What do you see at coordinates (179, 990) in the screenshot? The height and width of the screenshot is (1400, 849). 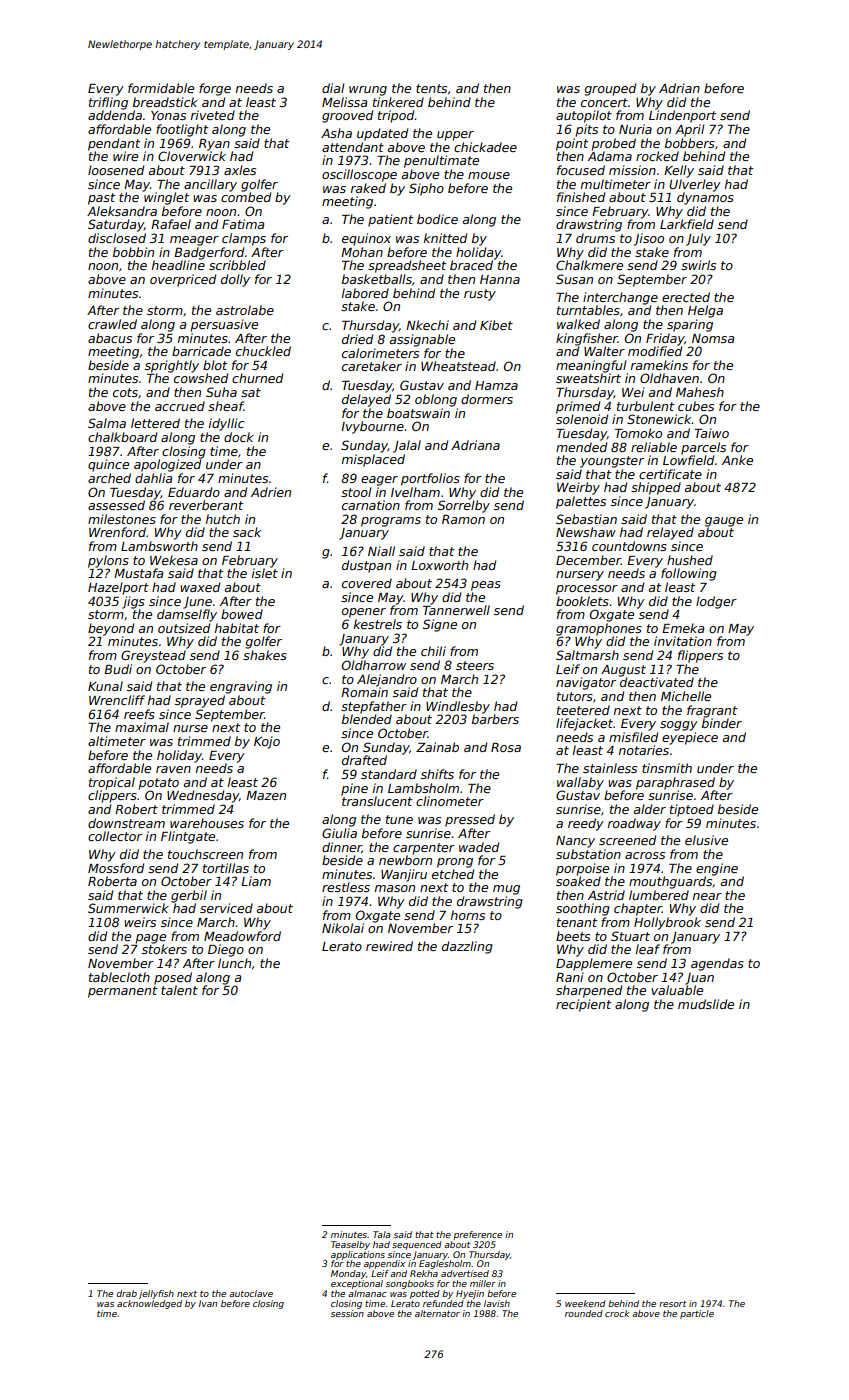 I see `talent` at bounding box center [179, 990].
